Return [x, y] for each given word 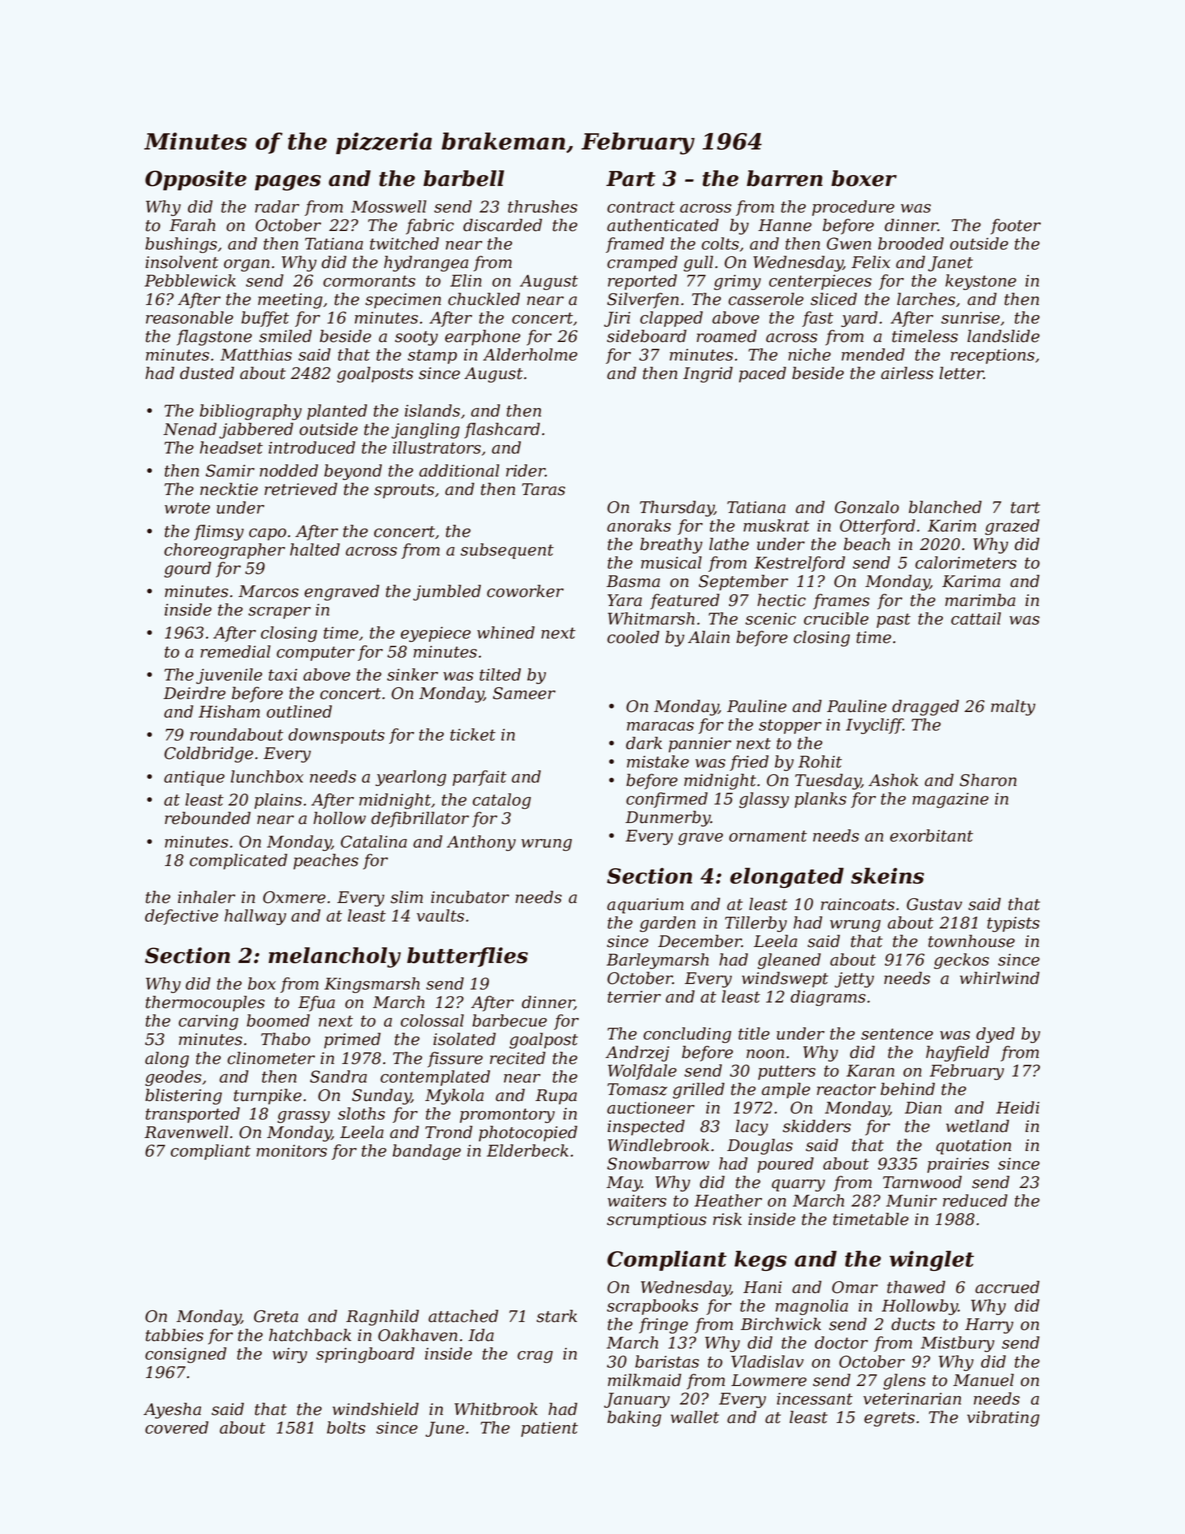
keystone [980, 282]
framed [635, 245]
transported [193, 1115]
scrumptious [657, 1221]
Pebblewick [190, 280]
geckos [961, 961]
